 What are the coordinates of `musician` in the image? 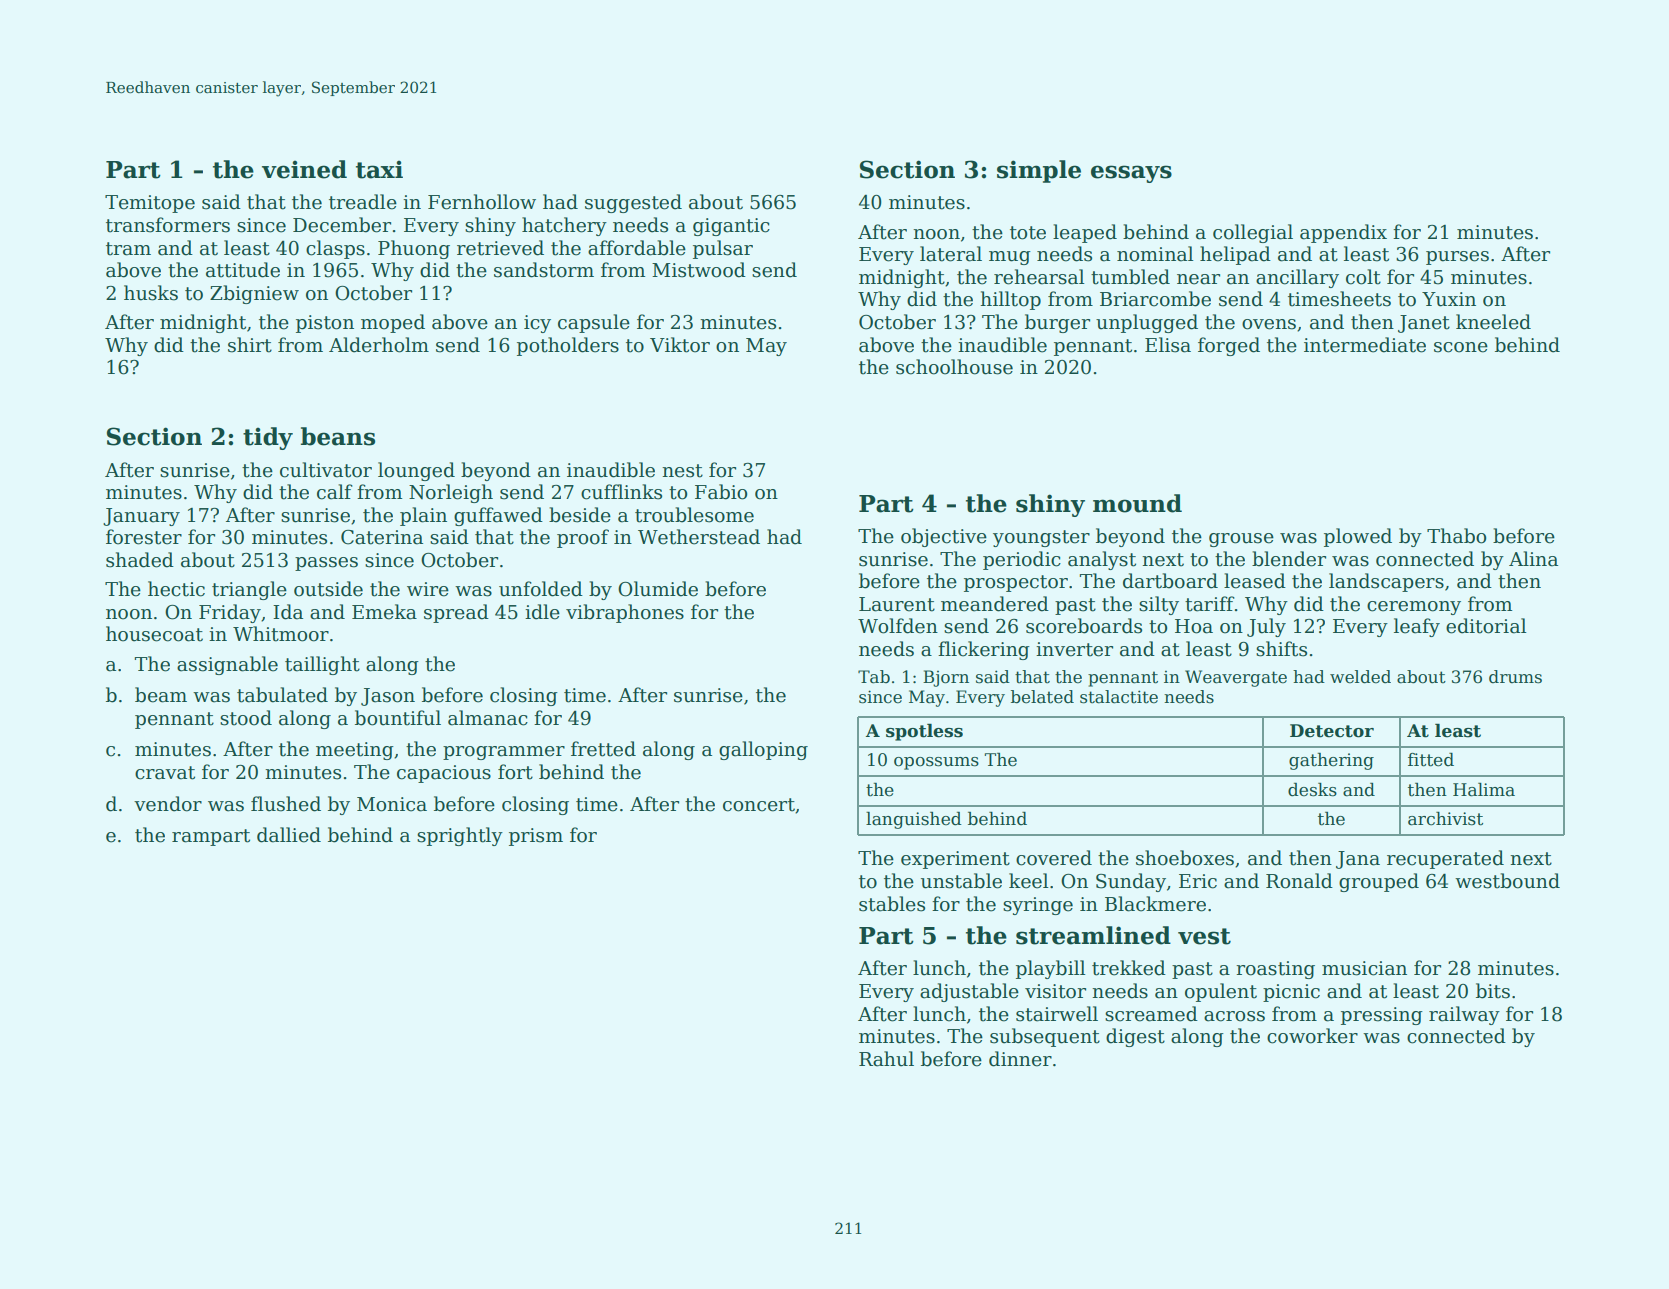 It's located at (1364, 968).
